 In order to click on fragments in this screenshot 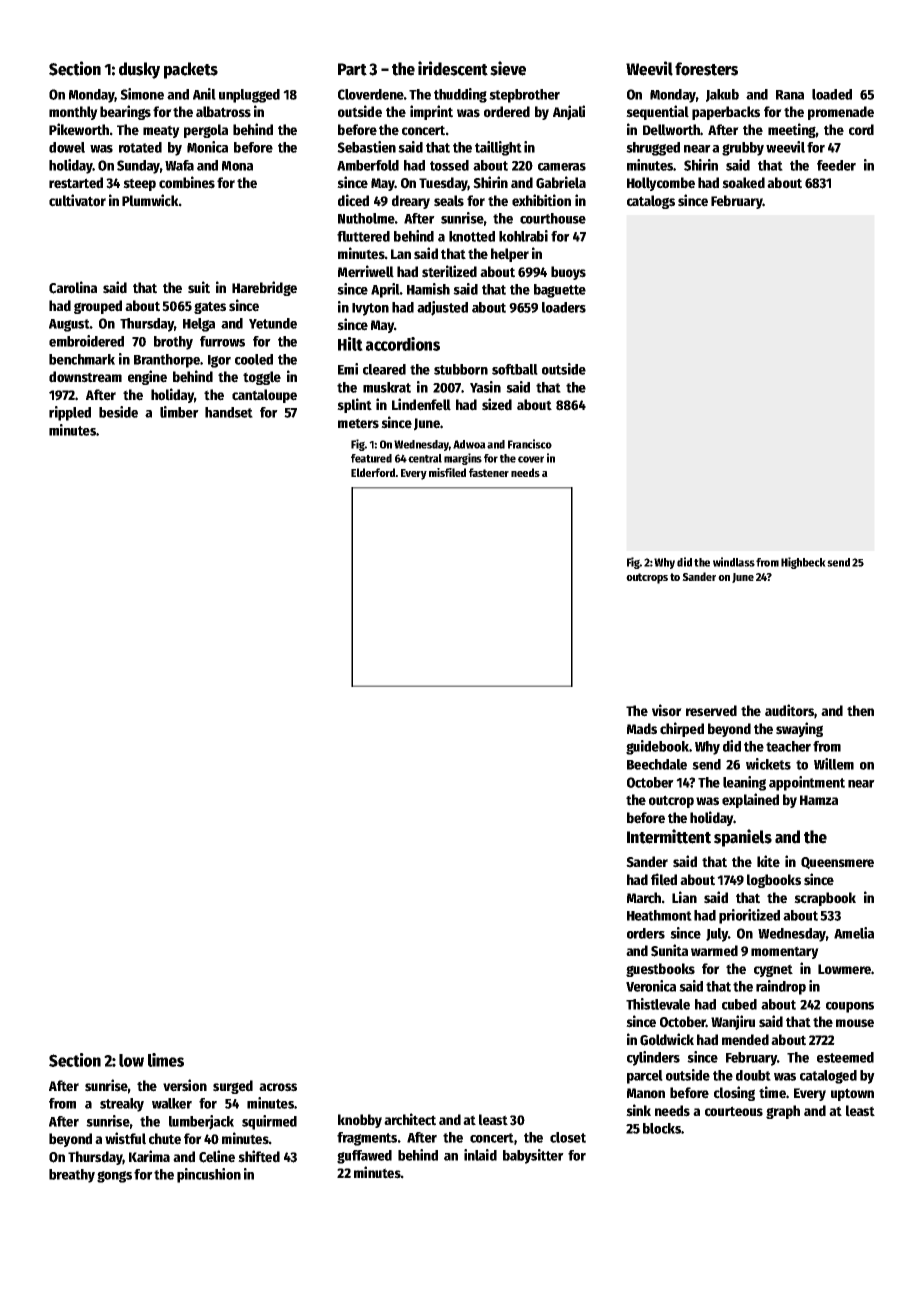, I will do `click(367, 1139)`.
